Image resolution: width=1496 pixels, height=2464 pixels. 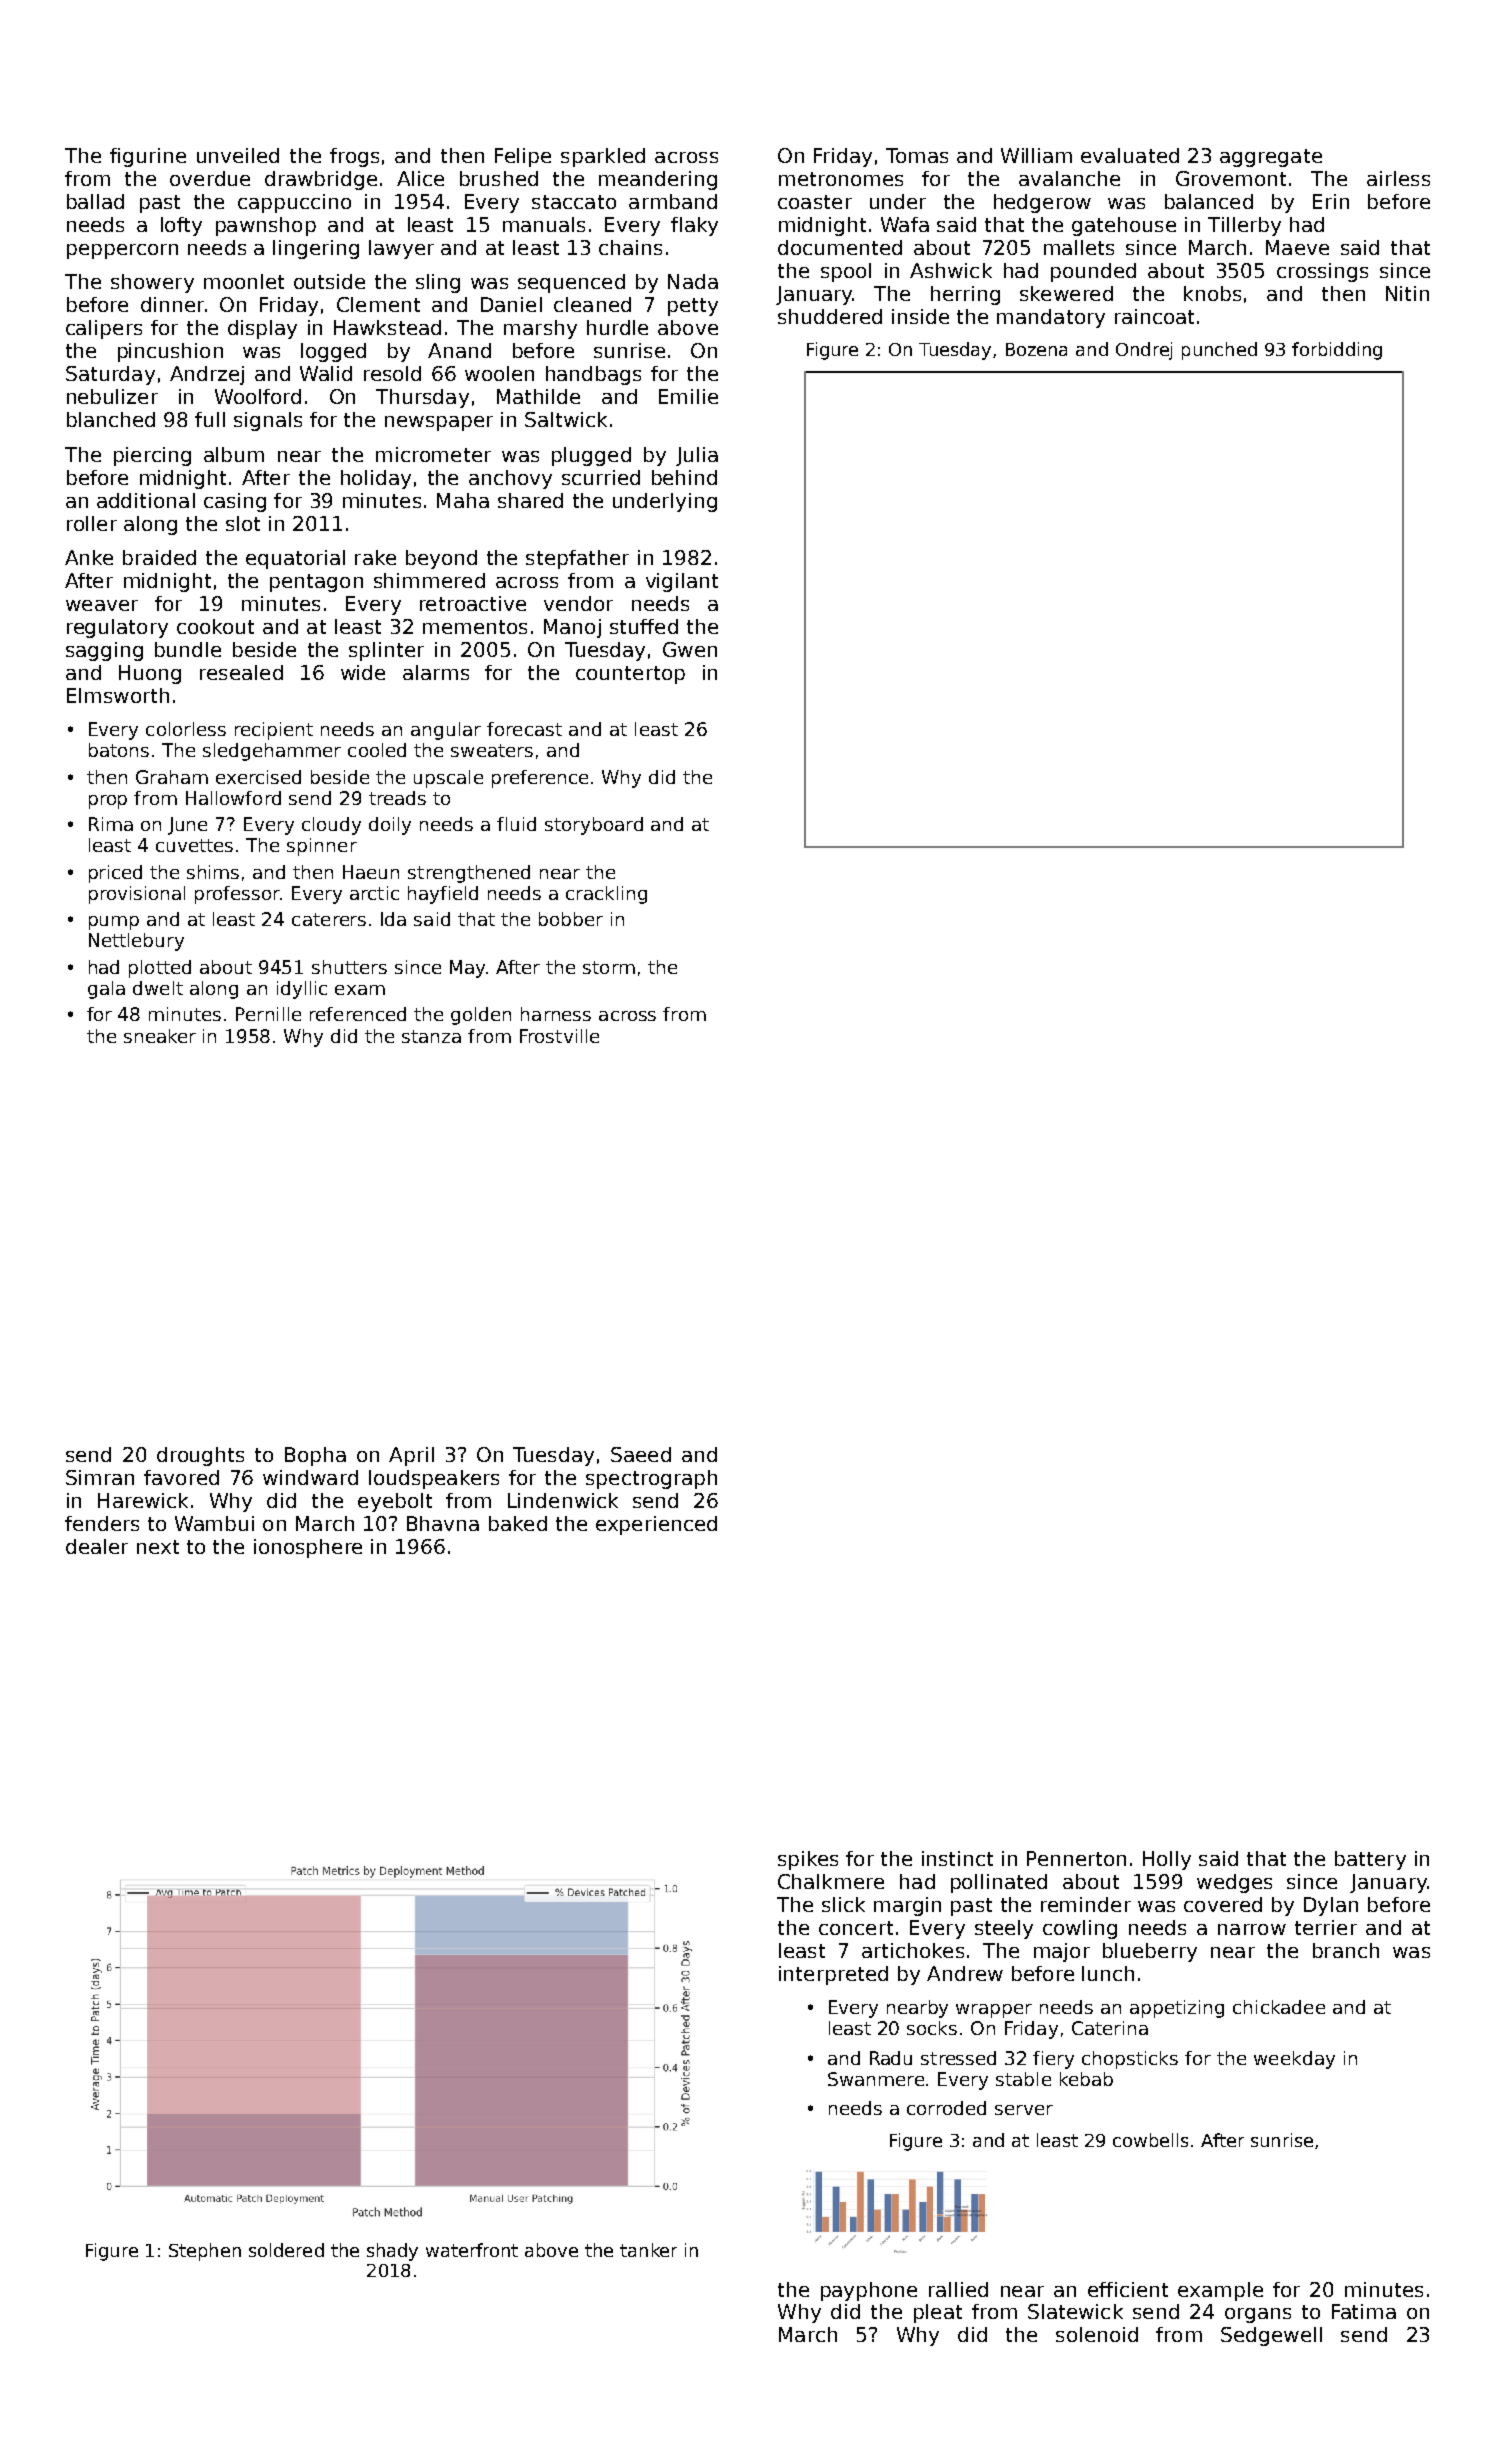 I want to click on Saeed, so click(x=641, y=1454).
